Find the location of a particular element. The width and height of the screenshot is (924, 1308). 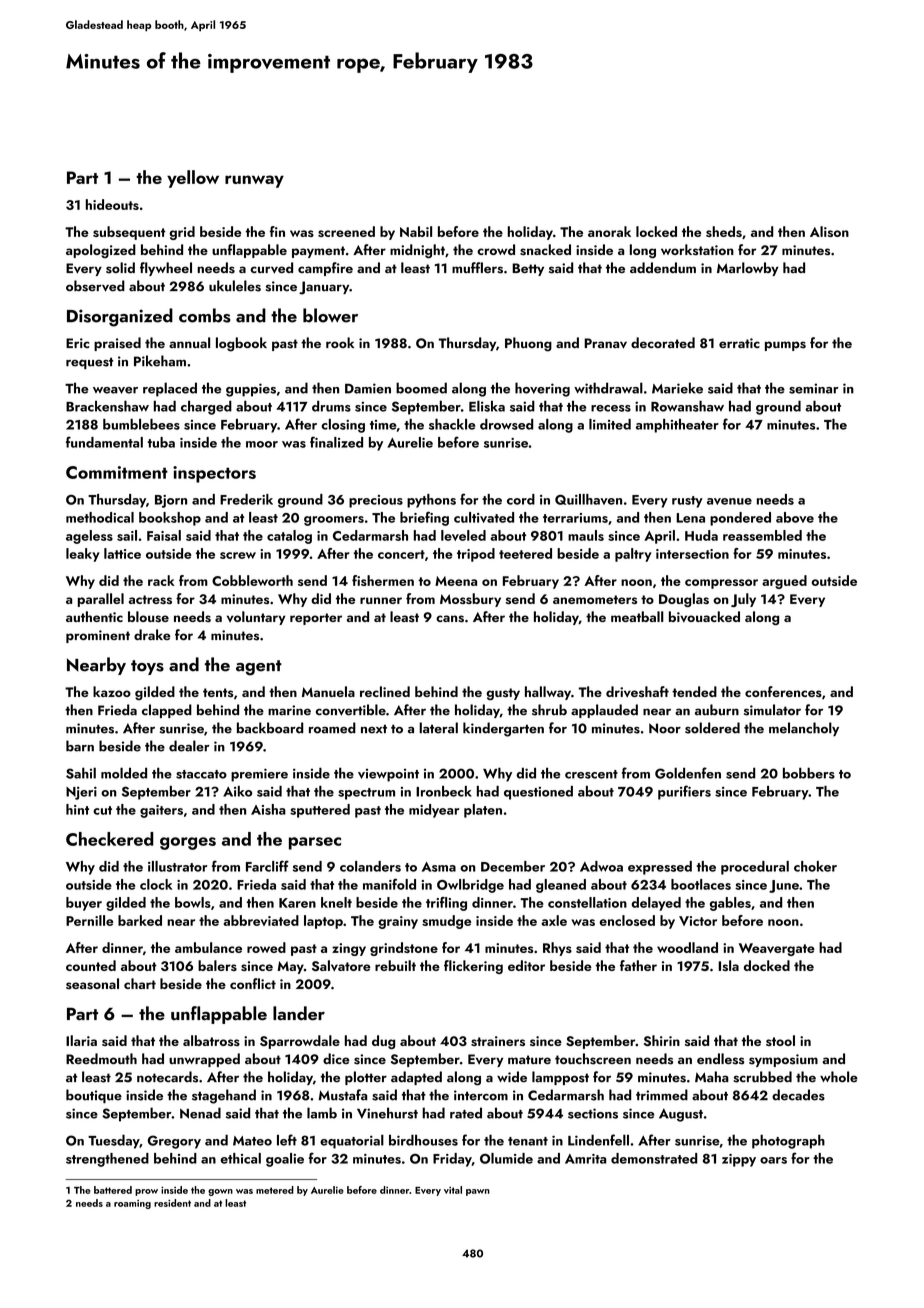

melancholy is located at coordinates (804, 729).
